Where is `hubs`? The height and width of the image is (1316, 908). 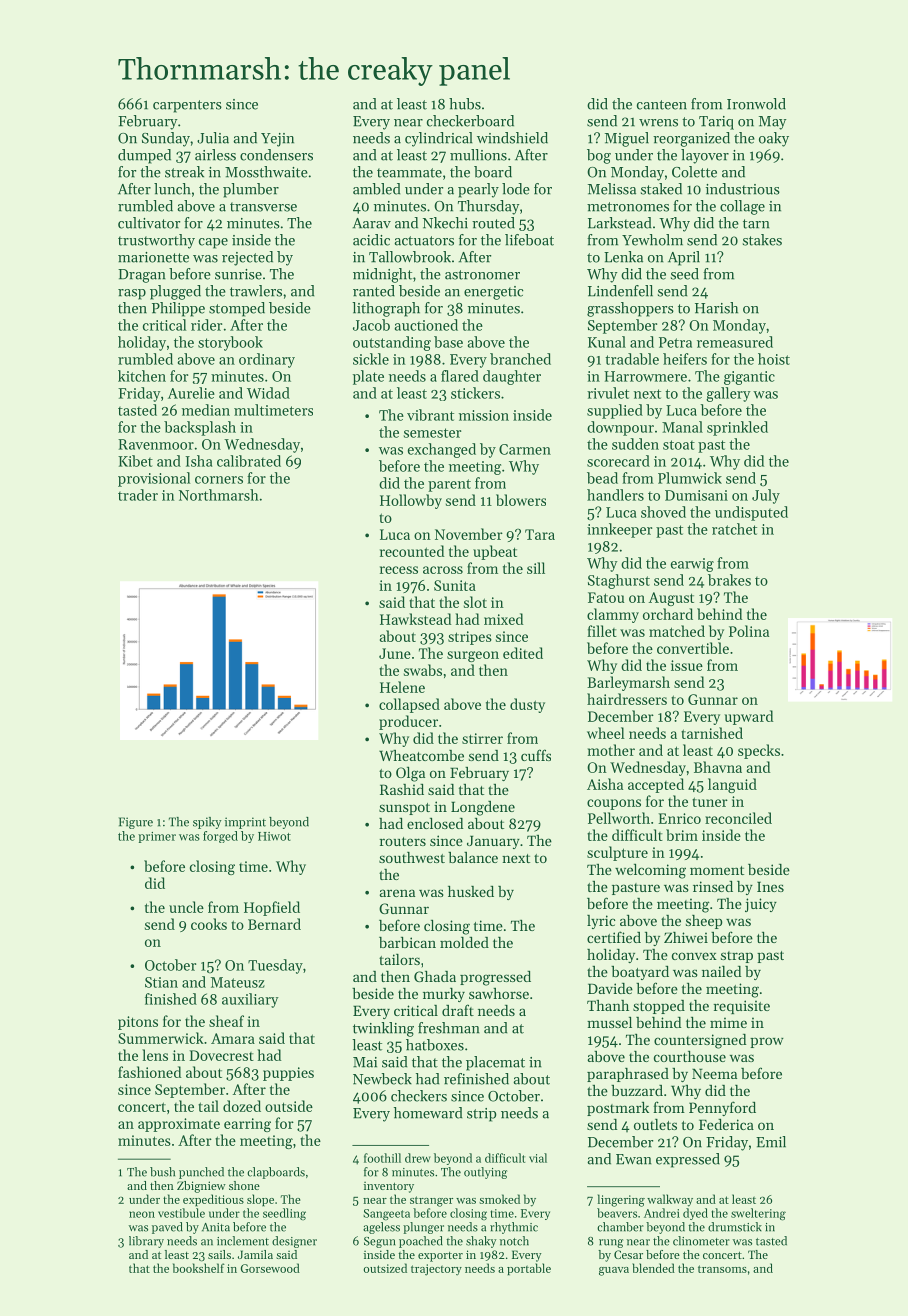
hubs is located at coordinates (465, 104).
